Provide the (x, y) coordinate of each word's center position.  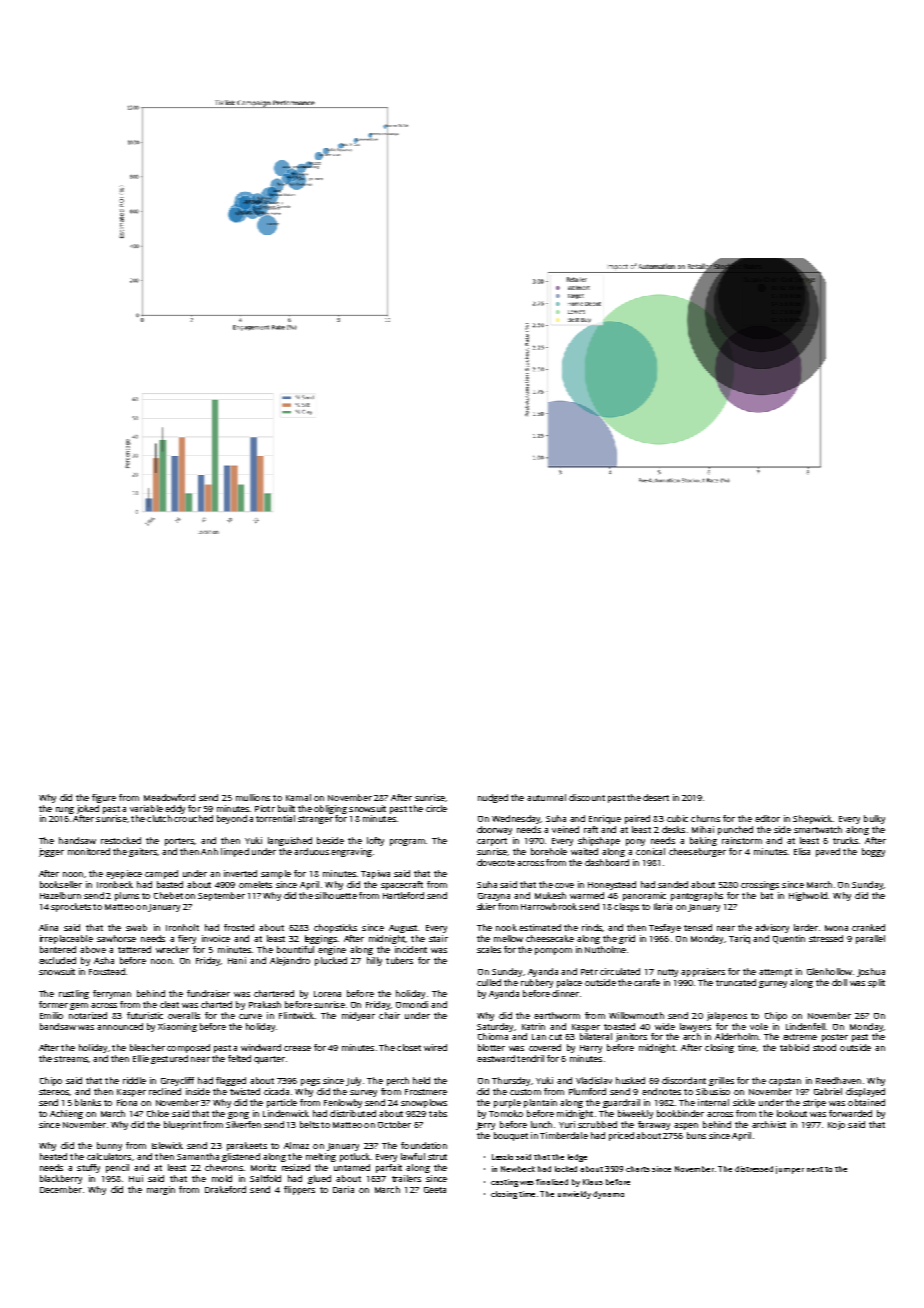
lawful (413, 1156)
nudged (493, 798)
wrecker (172, 949)
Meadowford (169, 797)
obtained (866, 1102)
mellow (508, 938)
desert (656, 797)
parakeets (247, 1146)
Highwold (808, 896)
